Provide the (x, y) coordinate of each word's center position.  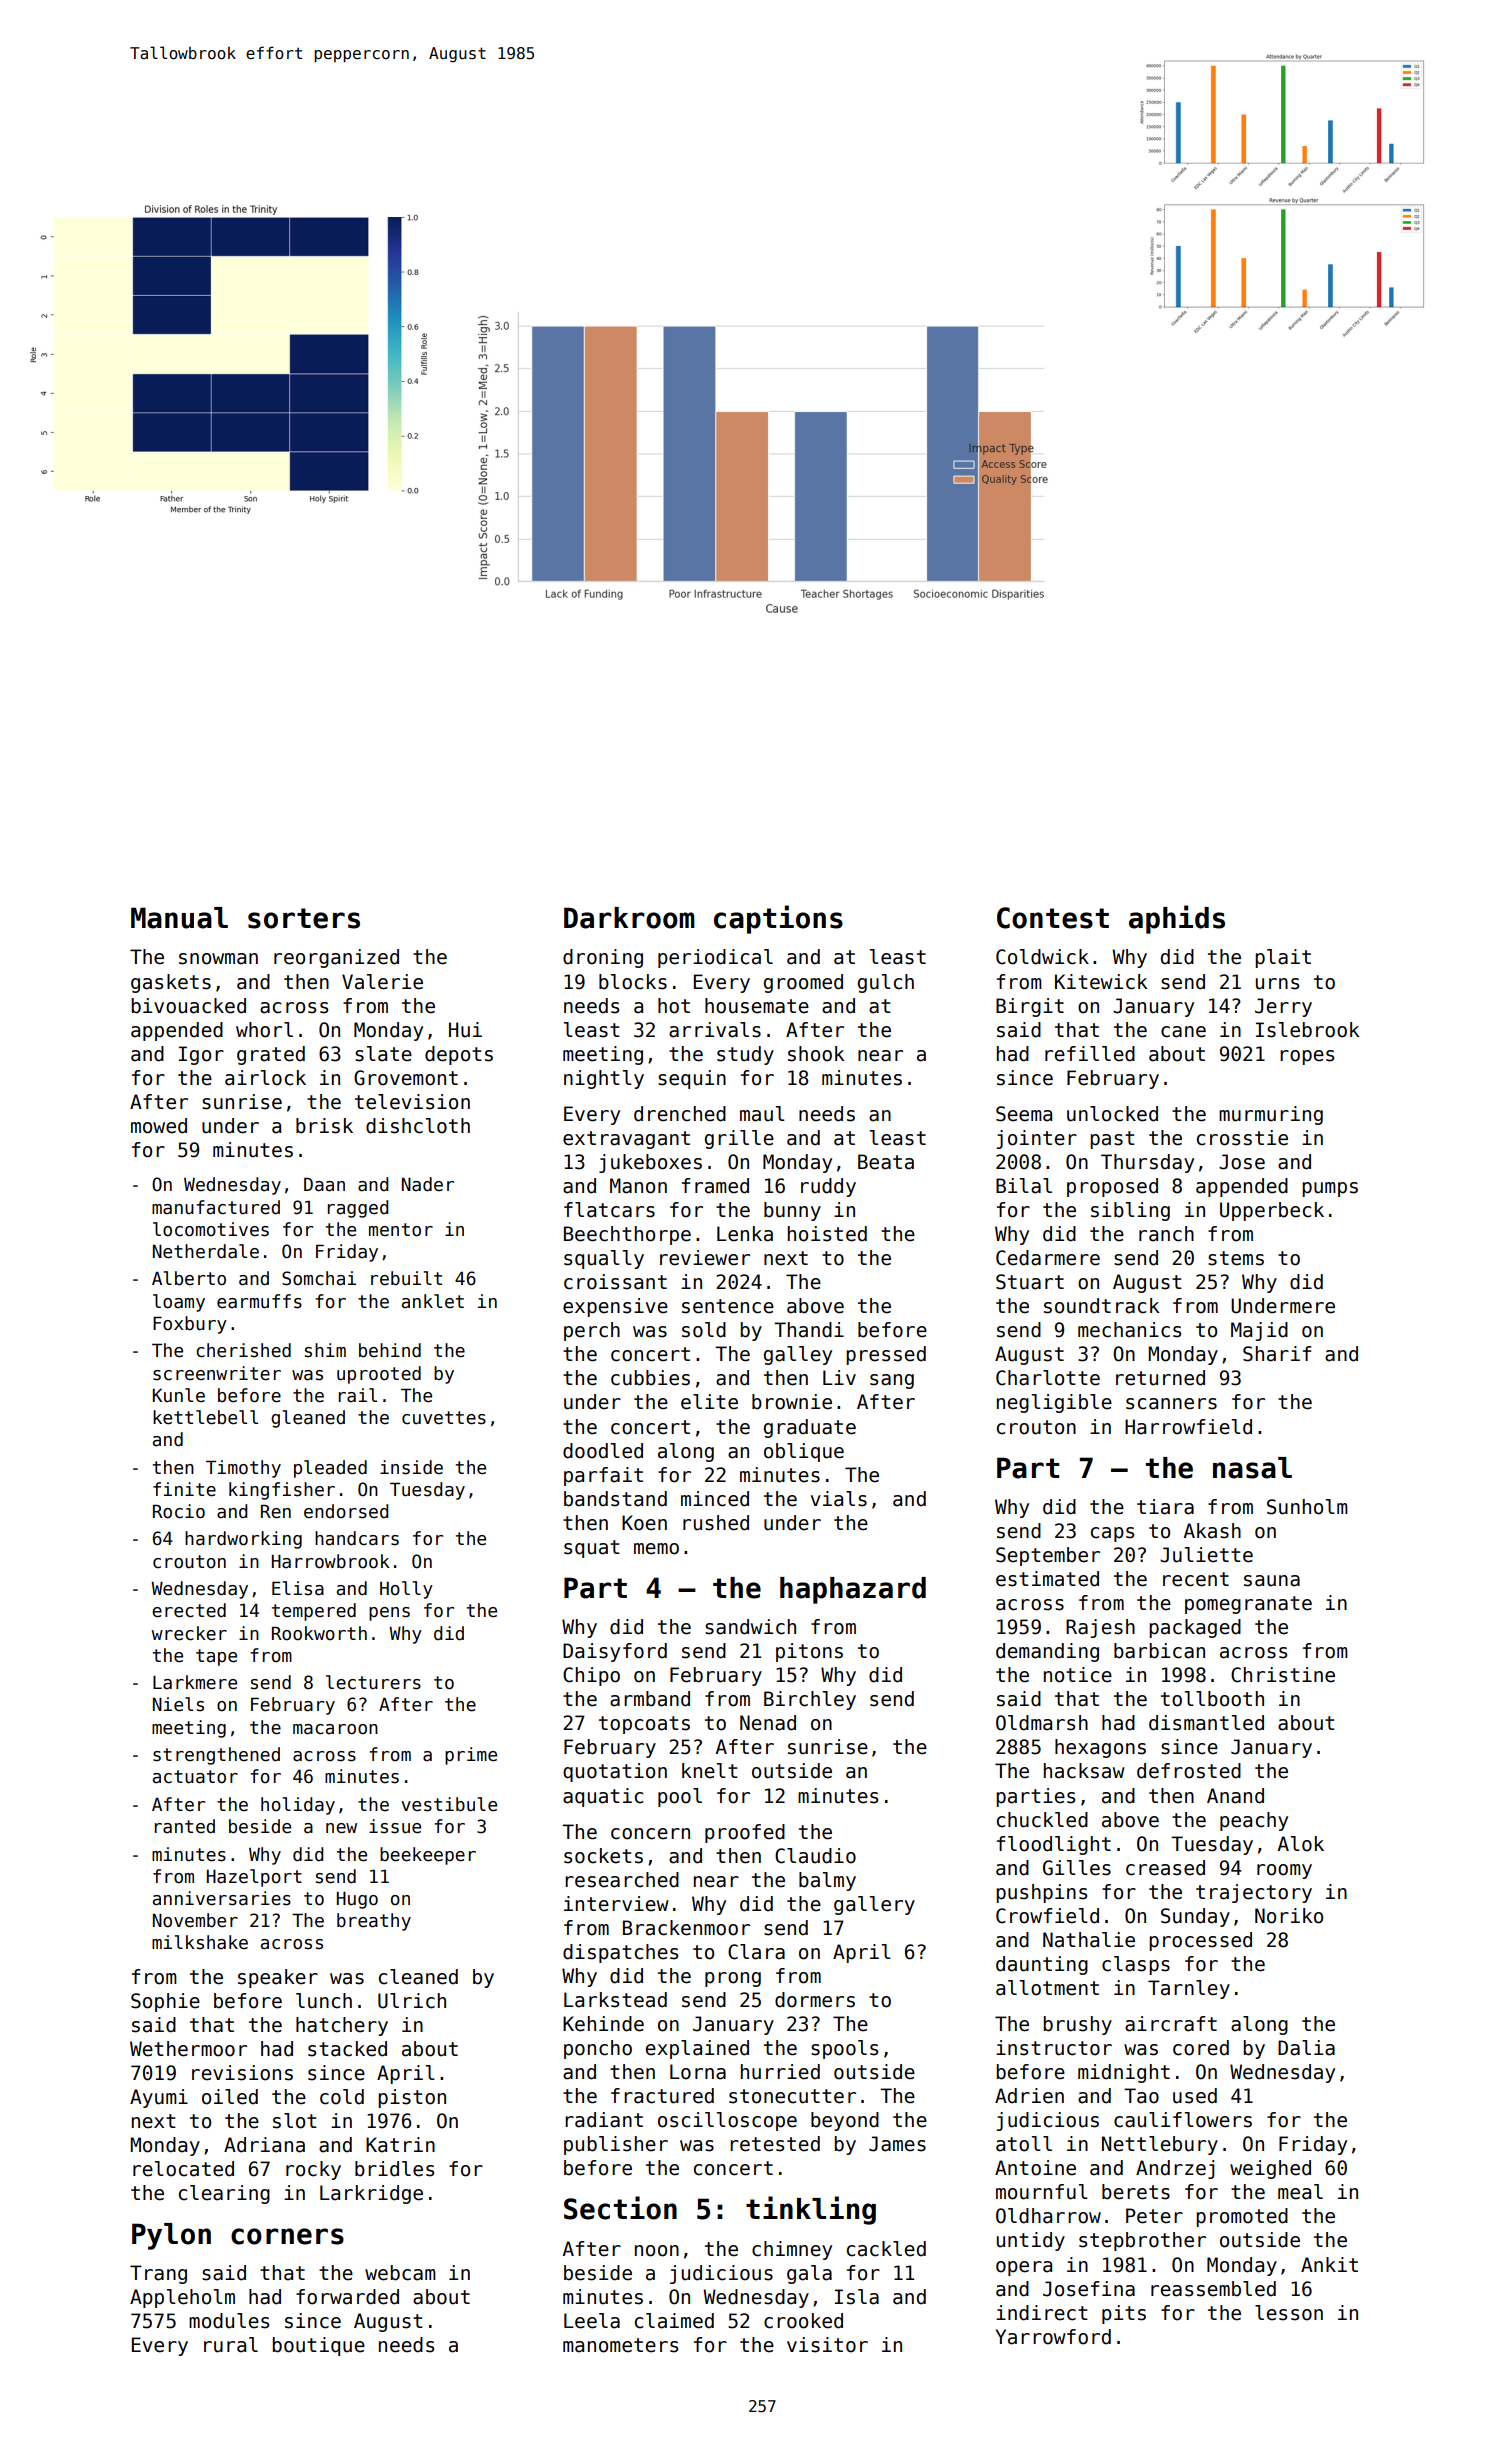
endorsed (346, 1511)
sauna (1272, 1581)
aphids (1177, 919)
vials (839, 1499)
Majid (1259, 1331)
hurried (780, 2072)
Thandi (809, 1330)
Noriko (1289, 1916)
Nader (428, 1184)
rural (231, 2345)
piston (412, 2098)
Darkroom (629, 918)
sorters (304, 918)
